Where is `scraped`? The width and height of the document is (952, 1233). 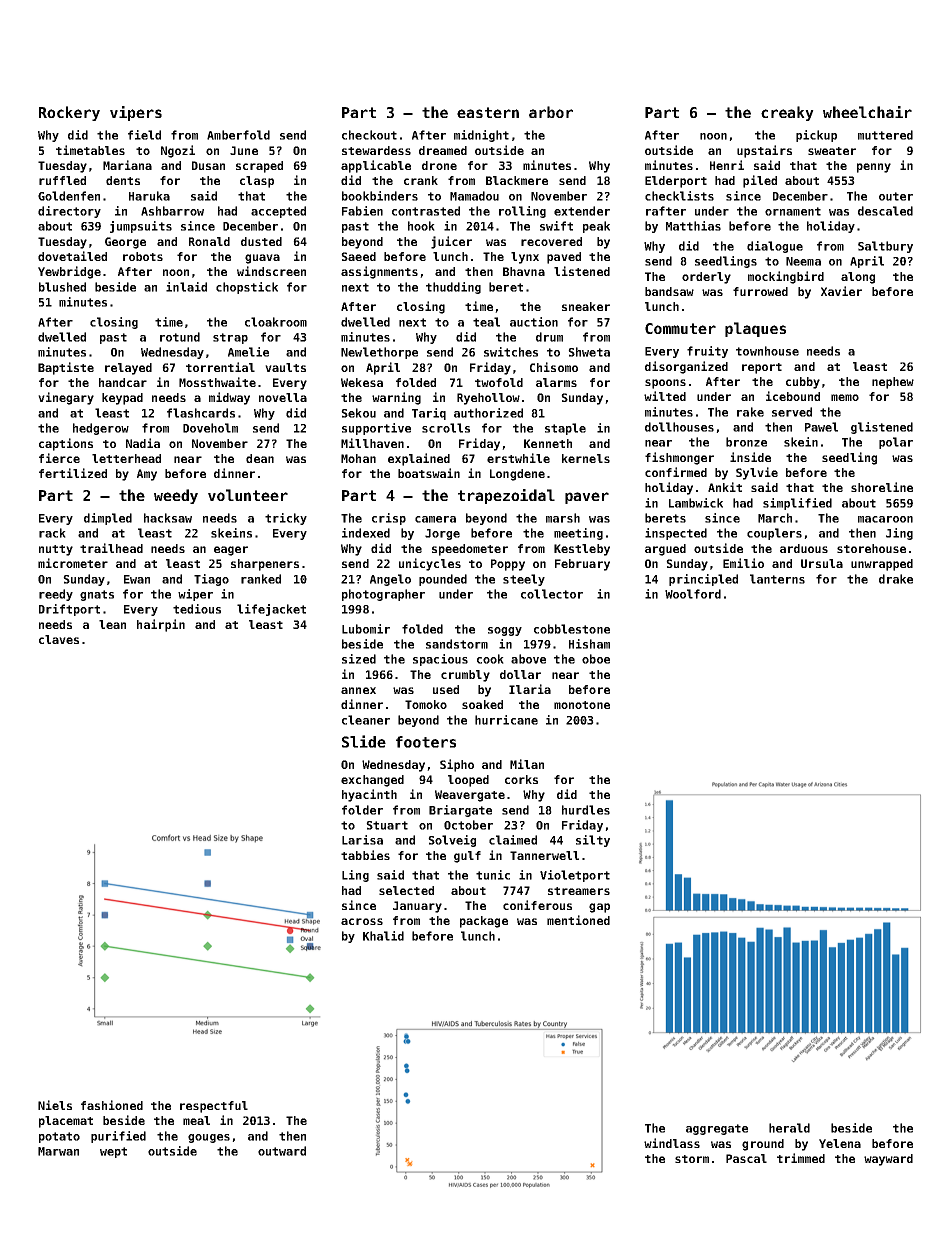 scraped is located at coordinates (259, 167).
